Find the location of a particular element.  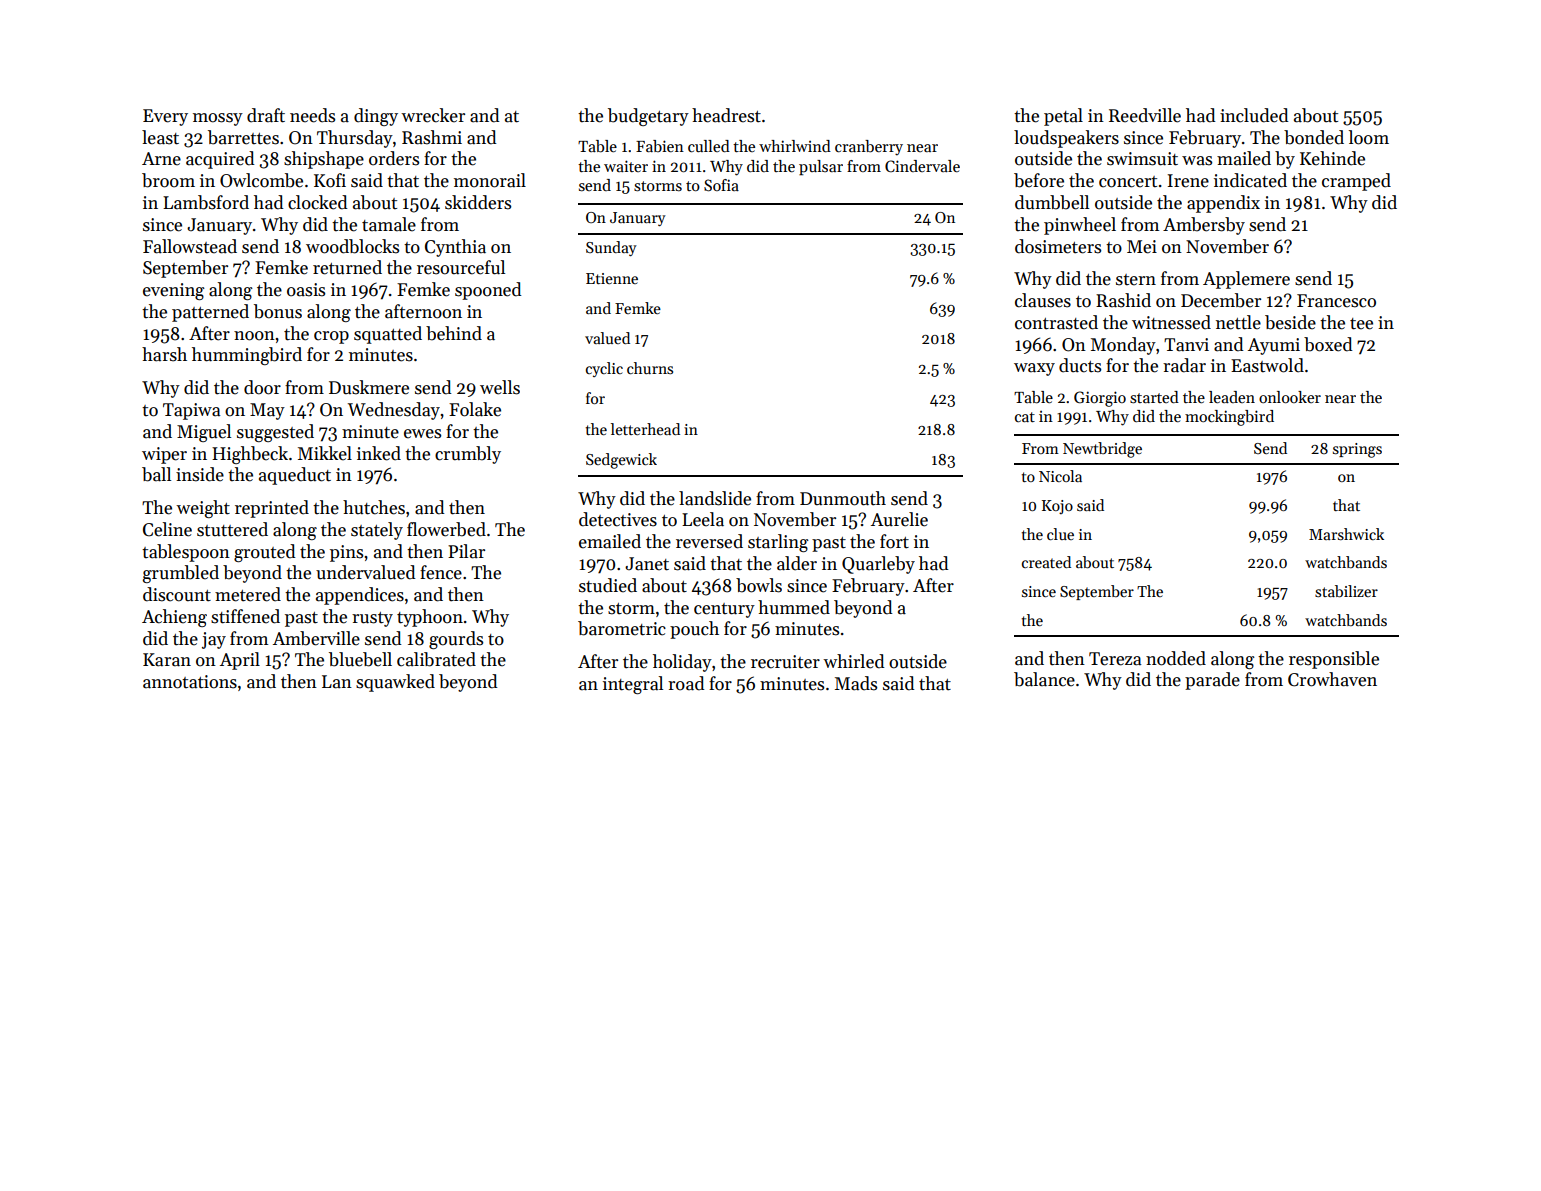

letterhead is located at coordinates (645, 429).
